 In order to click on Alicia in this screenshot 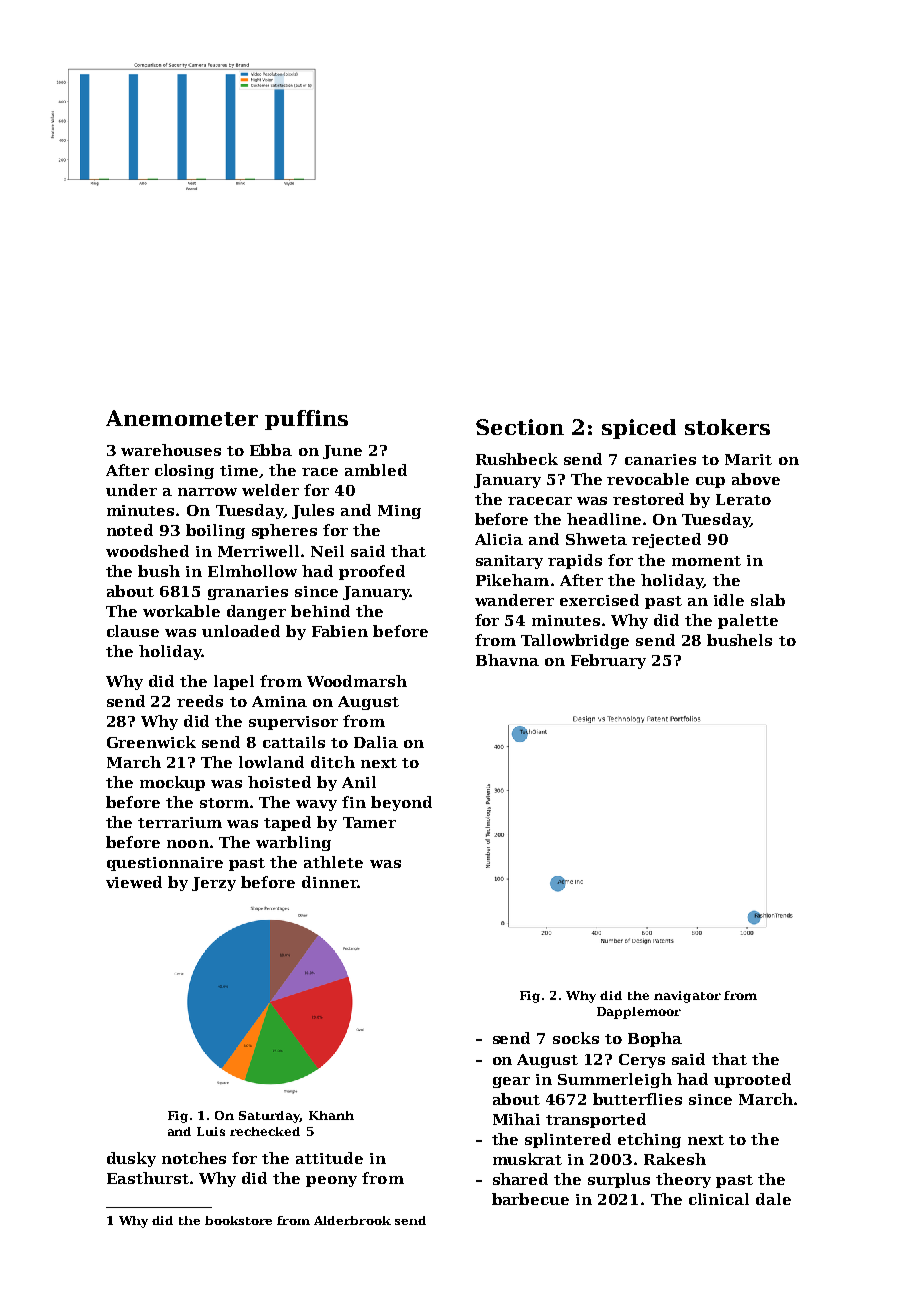, I will do `click(499, 539)`.
